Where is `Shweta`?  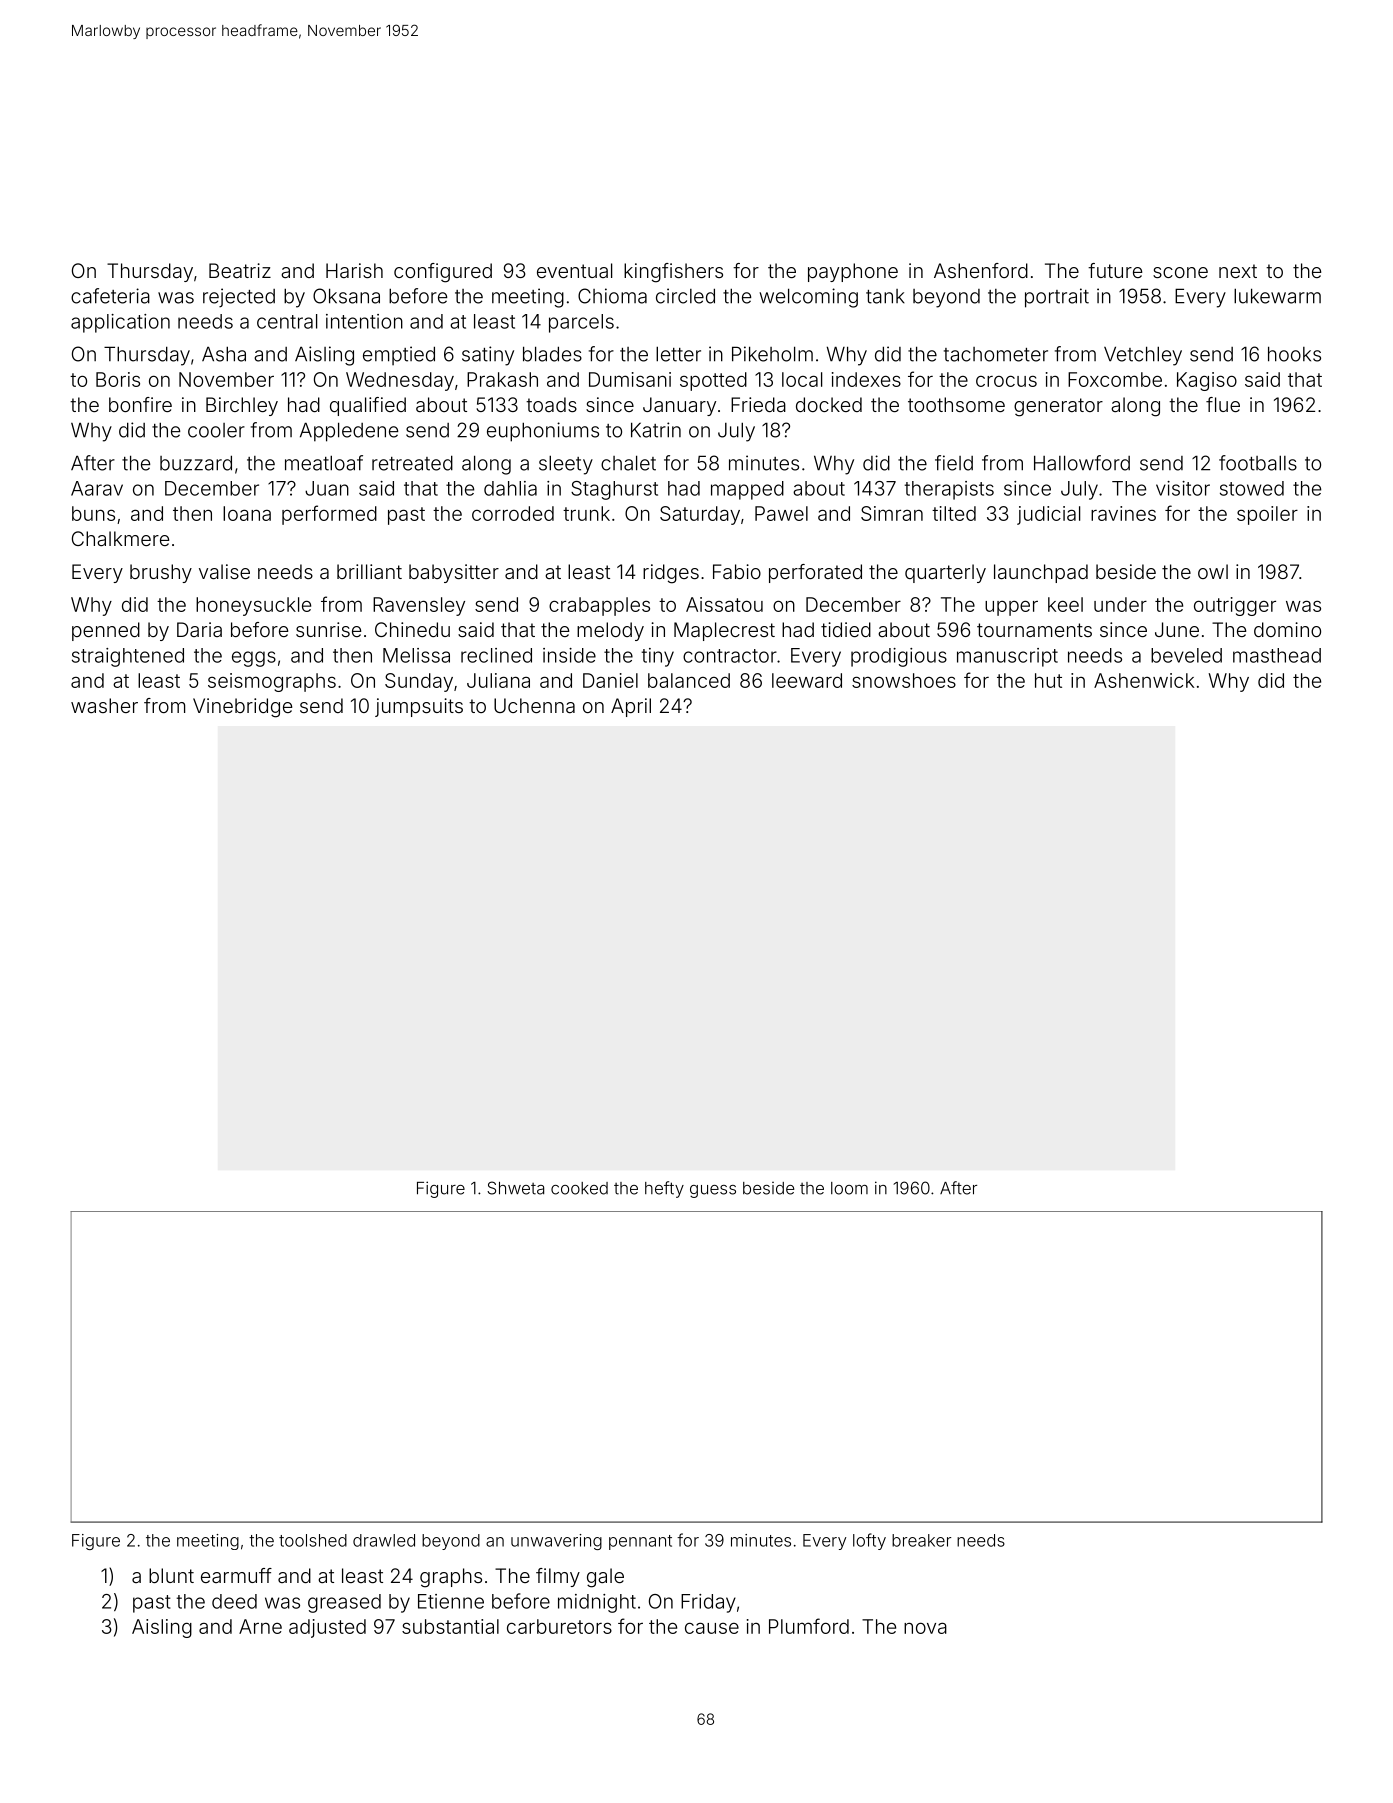 Shweta is located at coordinates (515, 1188).
